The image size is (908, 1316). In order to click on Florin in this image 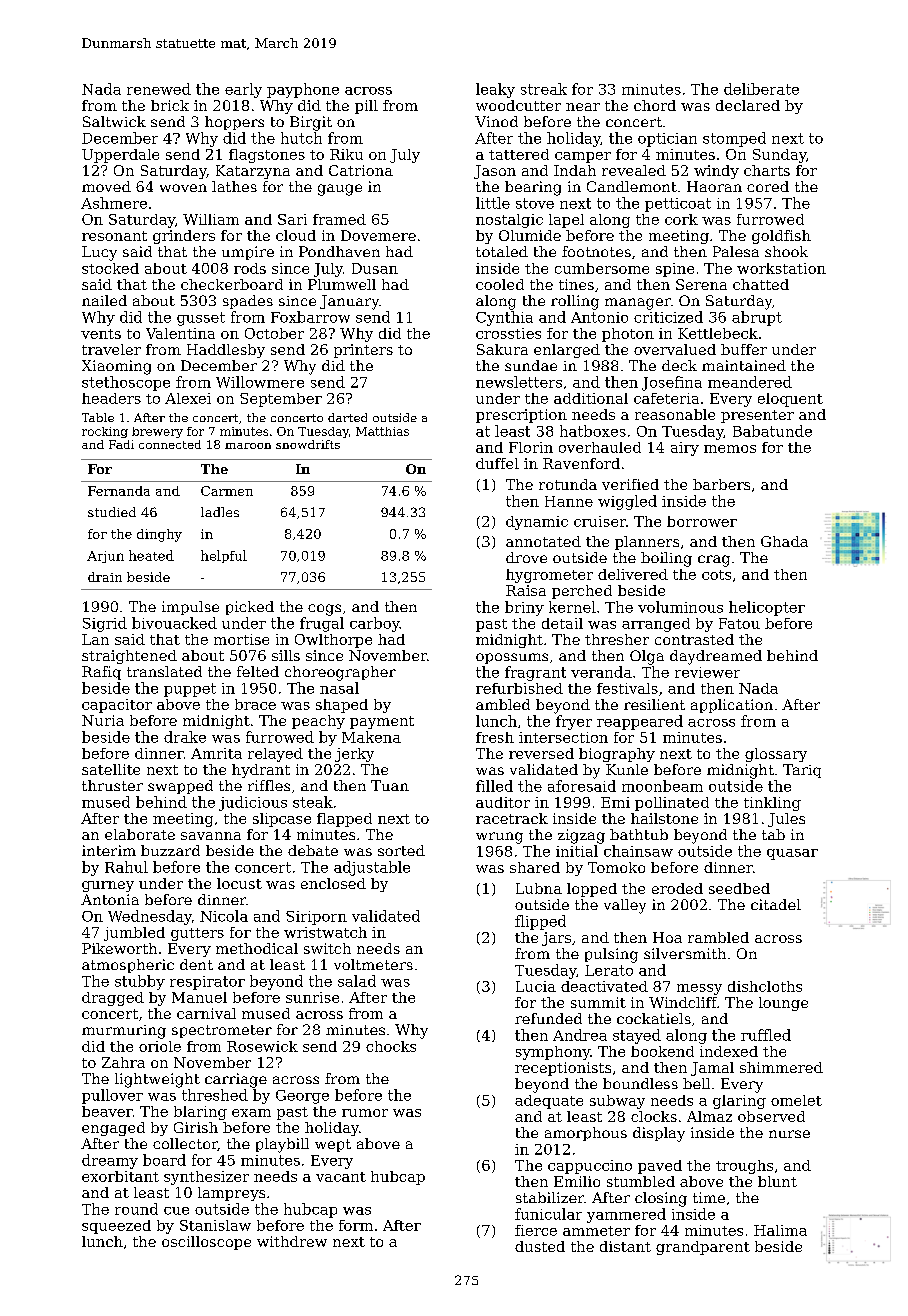, I will do `click(531, 447)`.
